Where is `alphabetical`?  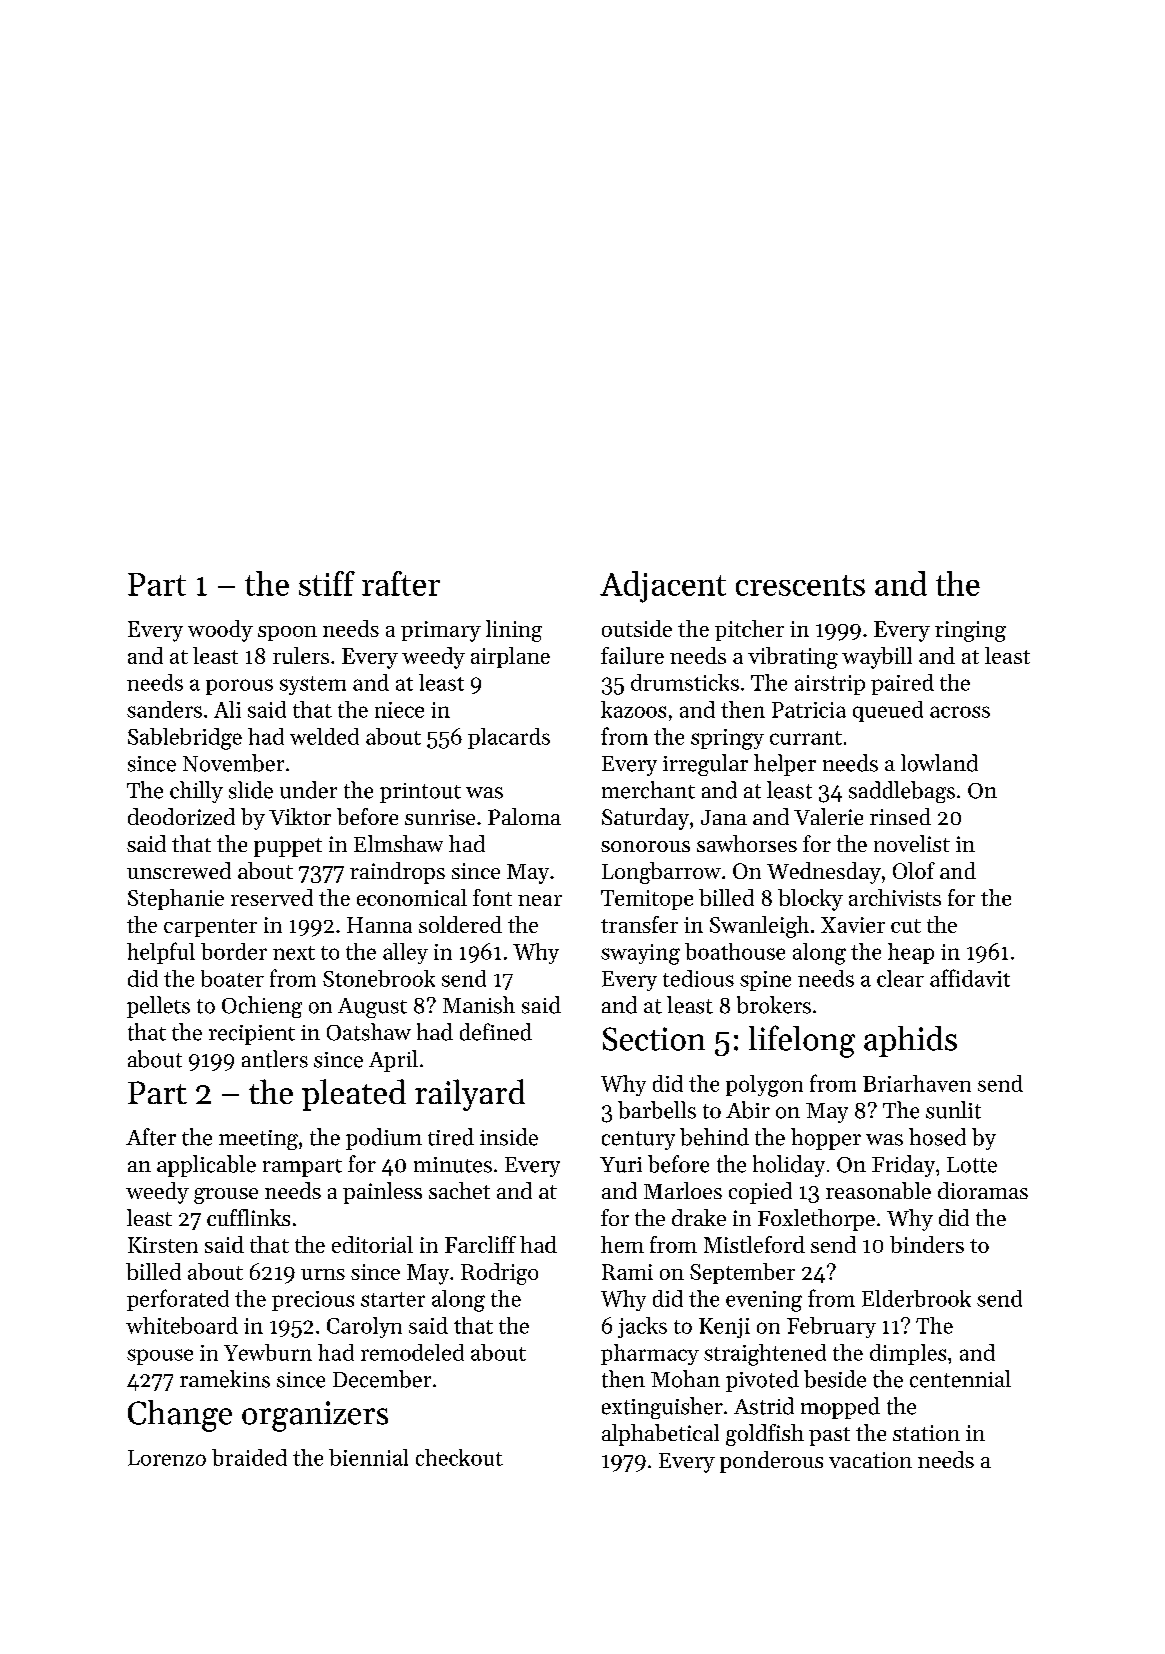 alphabetical is located at coordinates (660, 1435).
